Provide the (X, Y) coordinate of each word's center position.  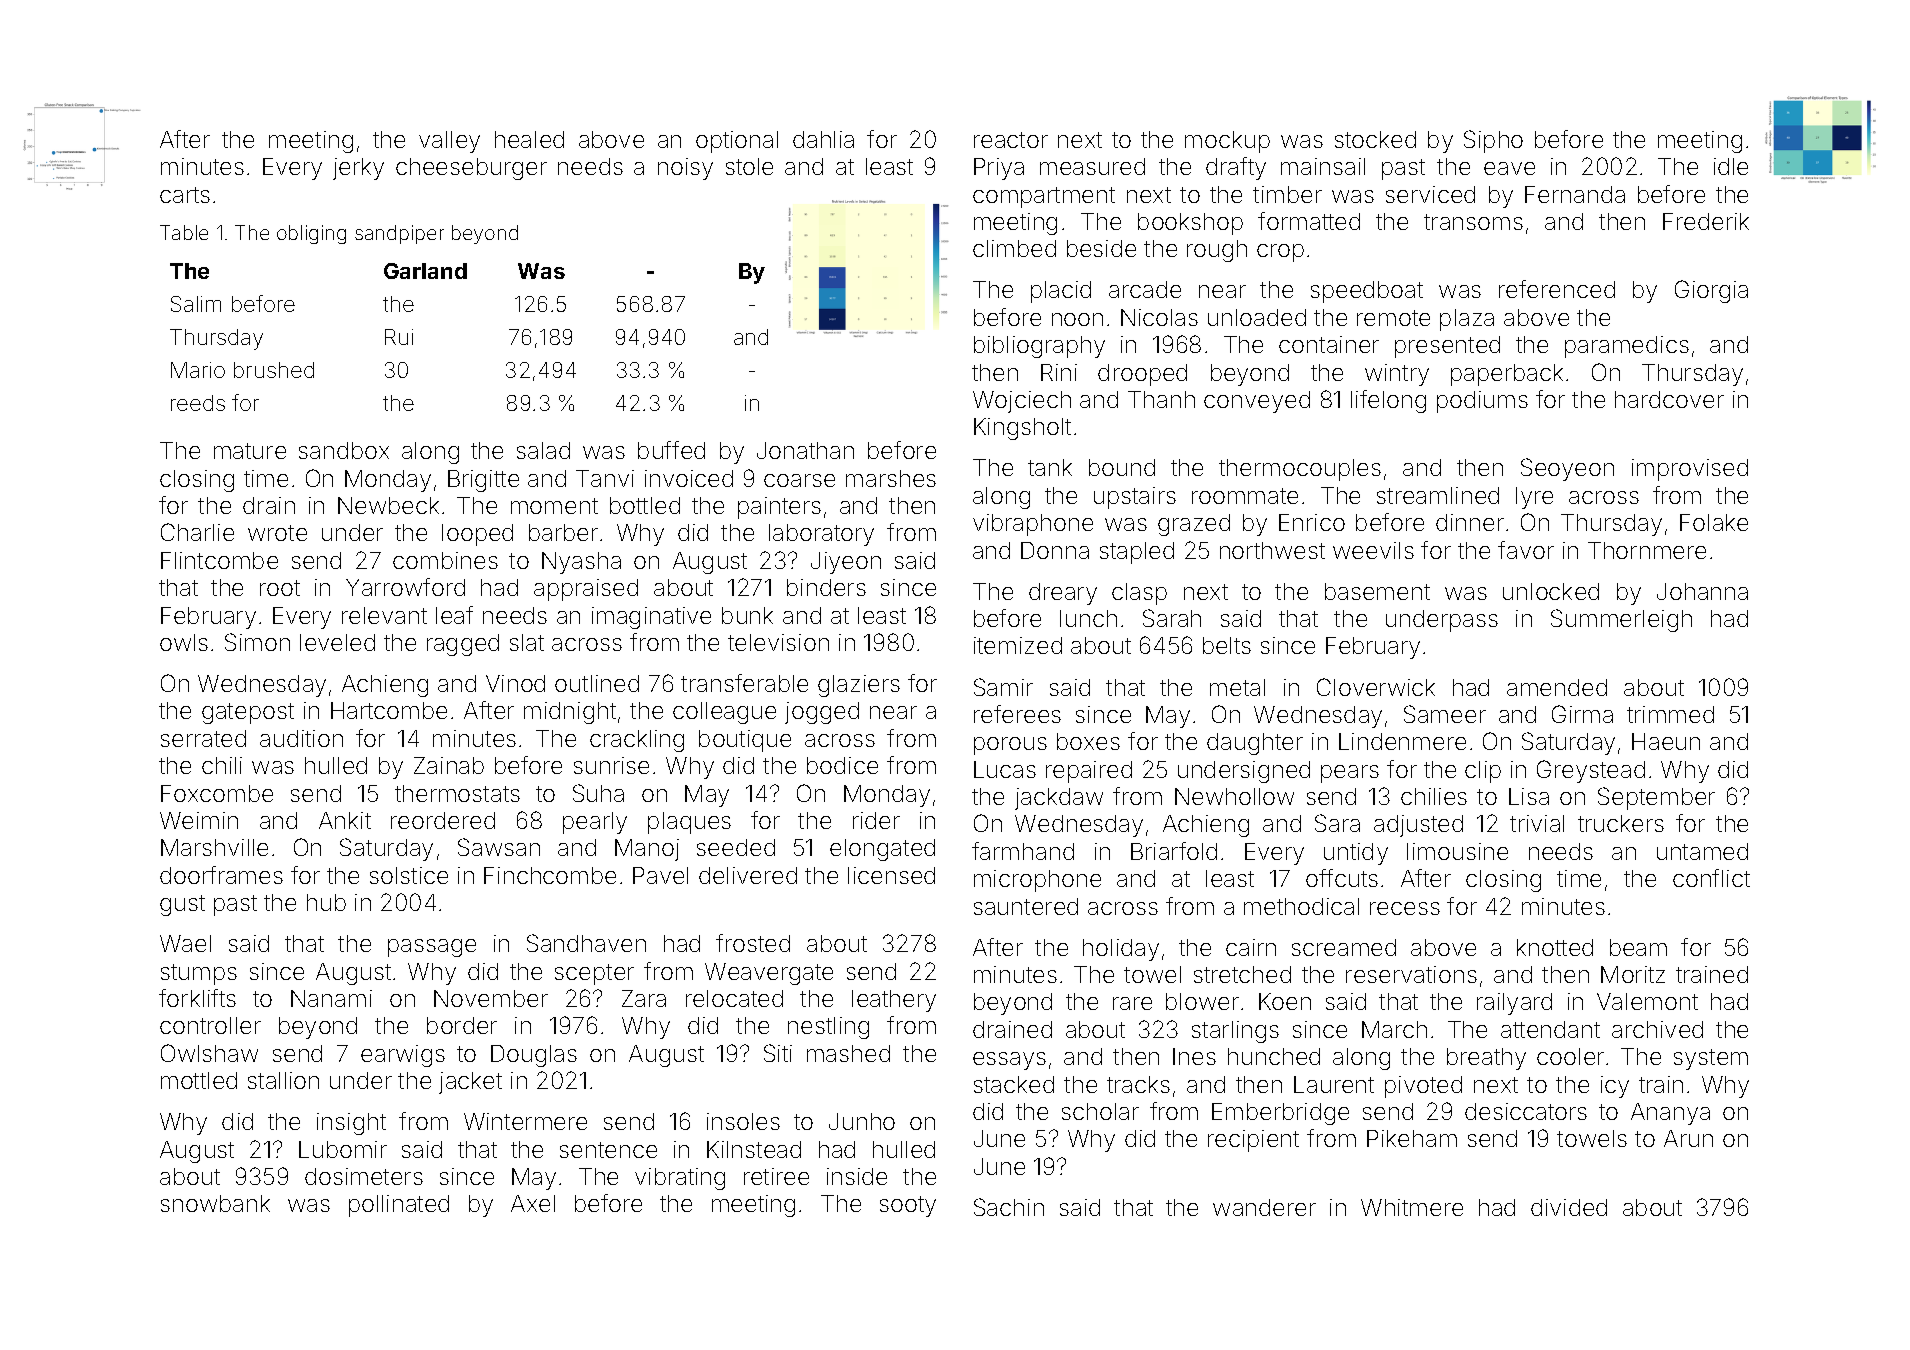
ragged (463, 645)
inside (857, 1176)
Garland (425, 271)
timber (1287, 194)
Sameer (1445, 714)
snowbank (215, 1203)
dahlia (823, 139)
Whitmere (1412, 1207)
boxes (1088, 741)
